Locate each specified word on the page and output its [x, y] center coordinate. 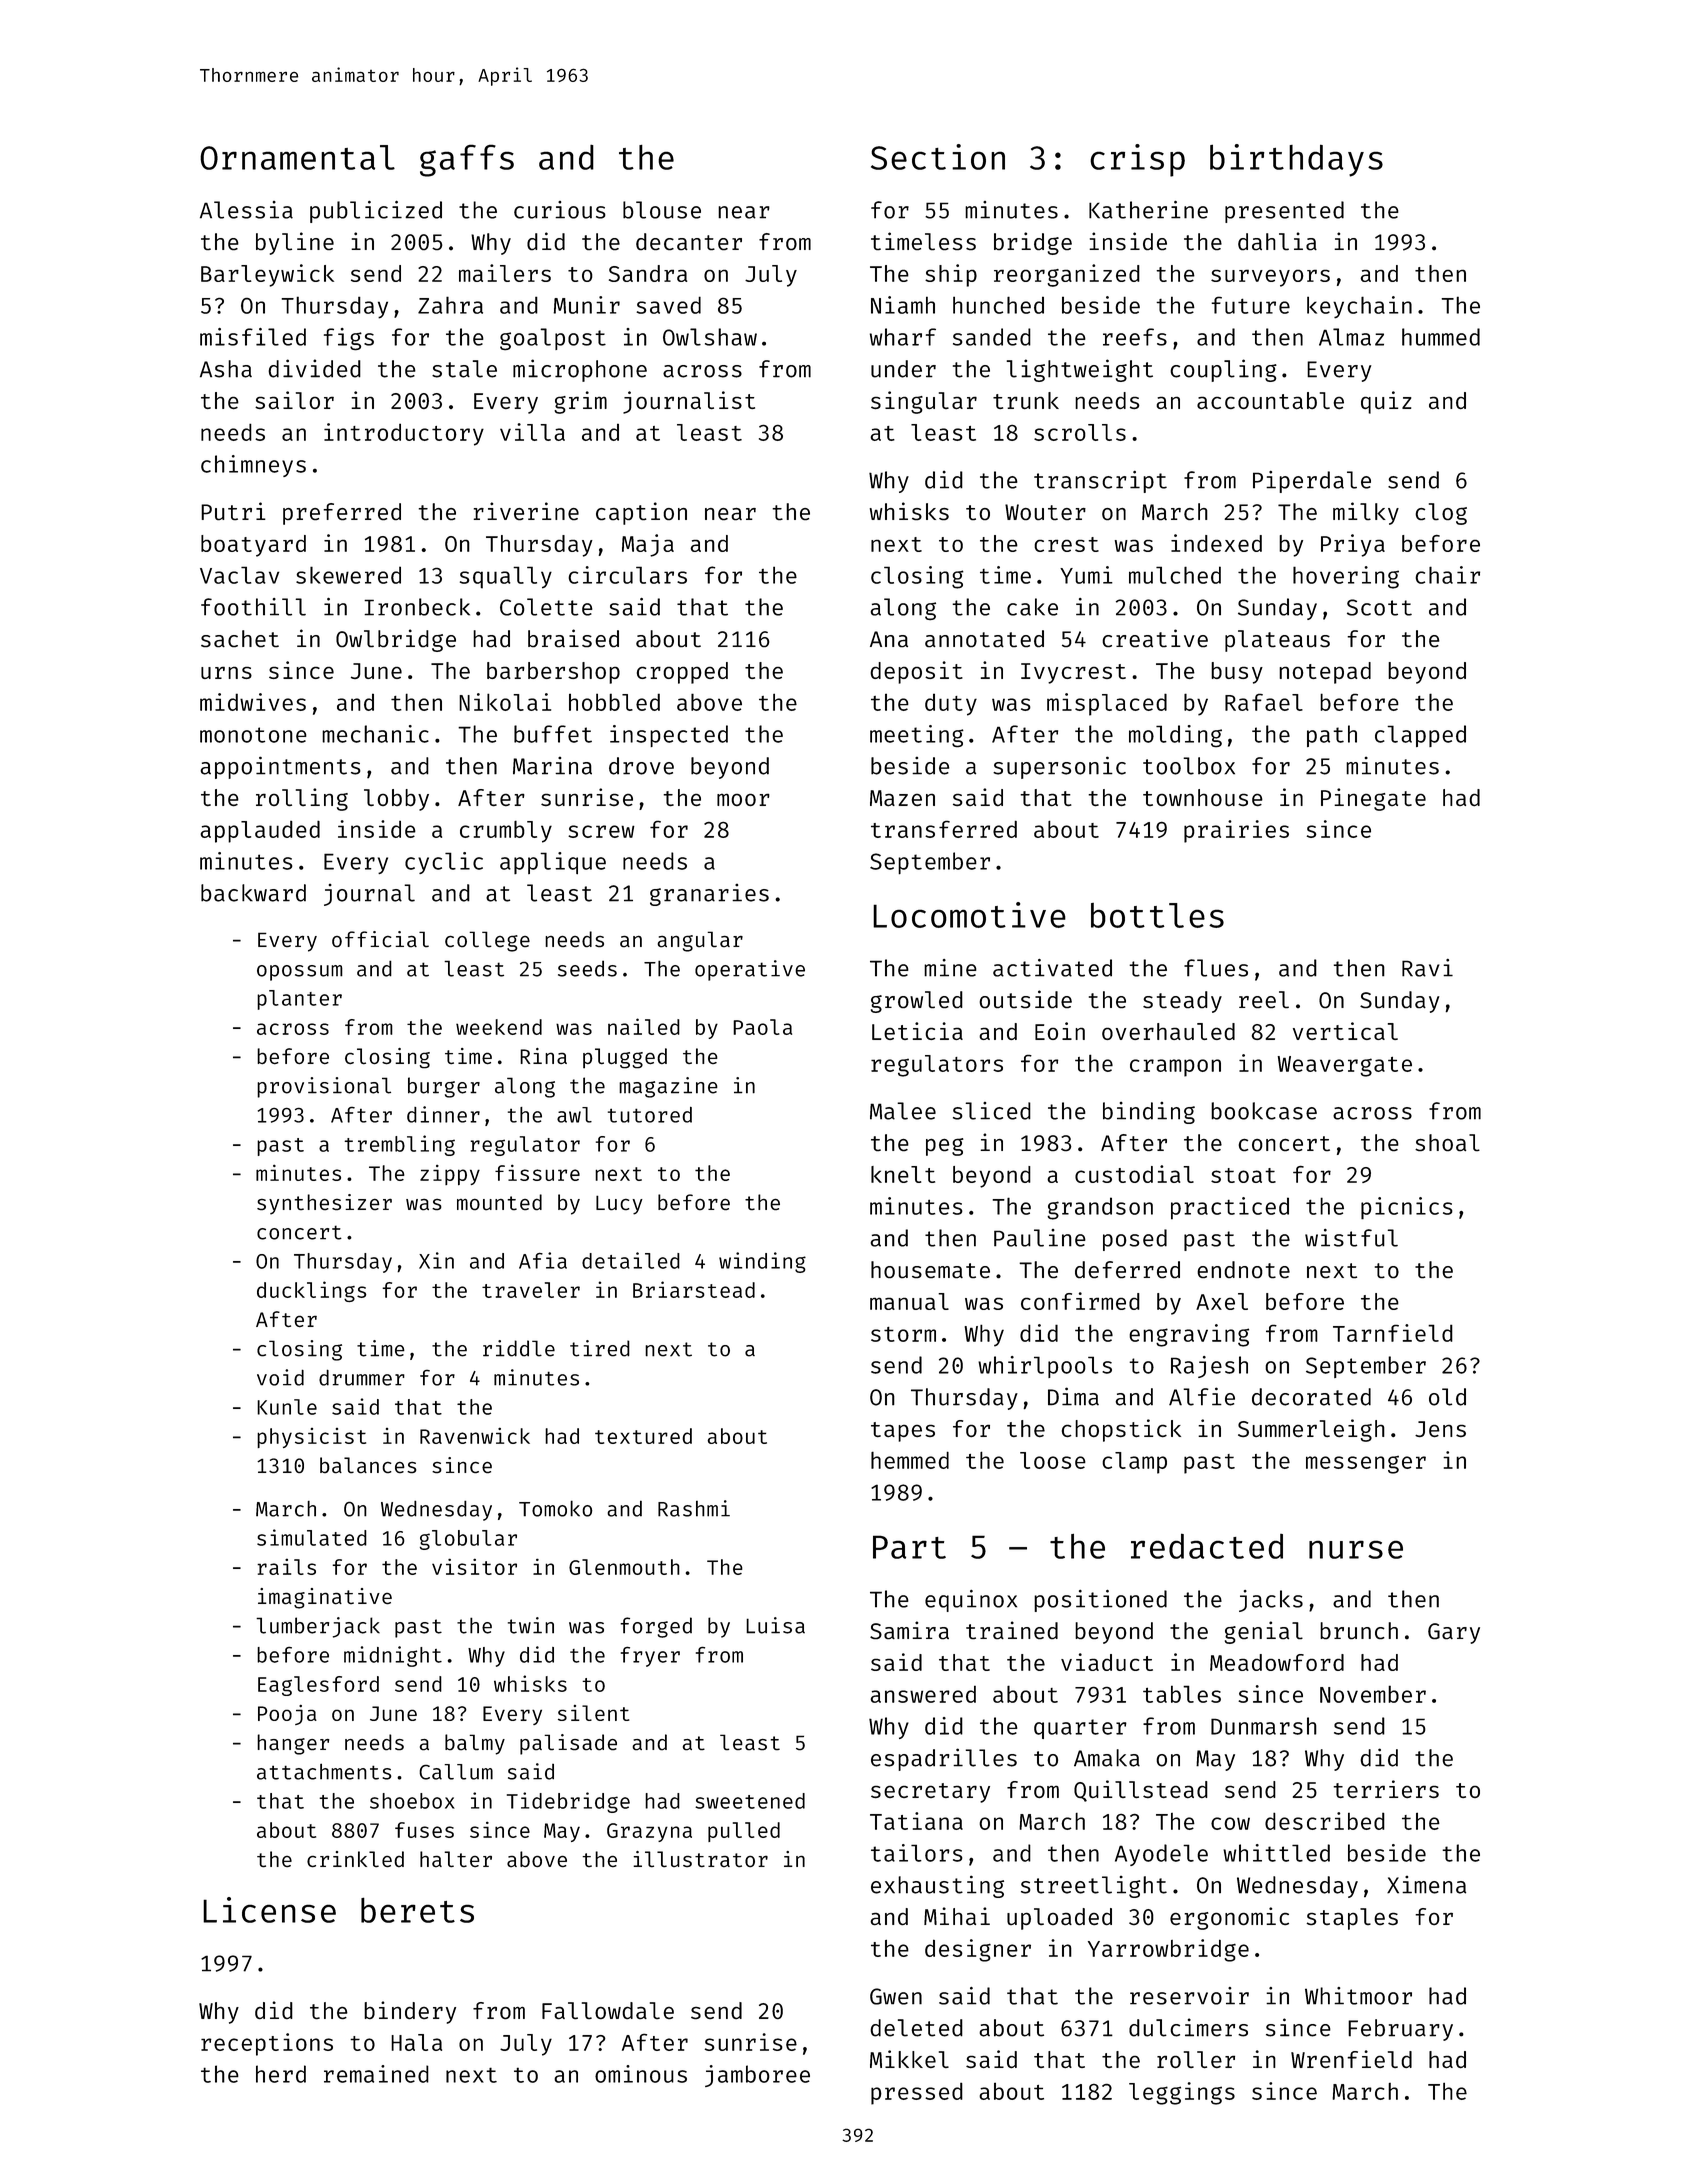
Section [938, 157]
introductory [404, 434]
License [269, 1910]
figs [349, 339]
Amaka [1107, 1758]
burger [444, 1087]
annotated [984, 639]
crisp [1137, 160]
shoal [1447, 1142]
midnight [393, 1656]
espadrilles [944, 1759]
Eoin [1060, 1031]
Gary [1454, 1633]
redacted [1207, 1546]
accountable [1270, 400]
